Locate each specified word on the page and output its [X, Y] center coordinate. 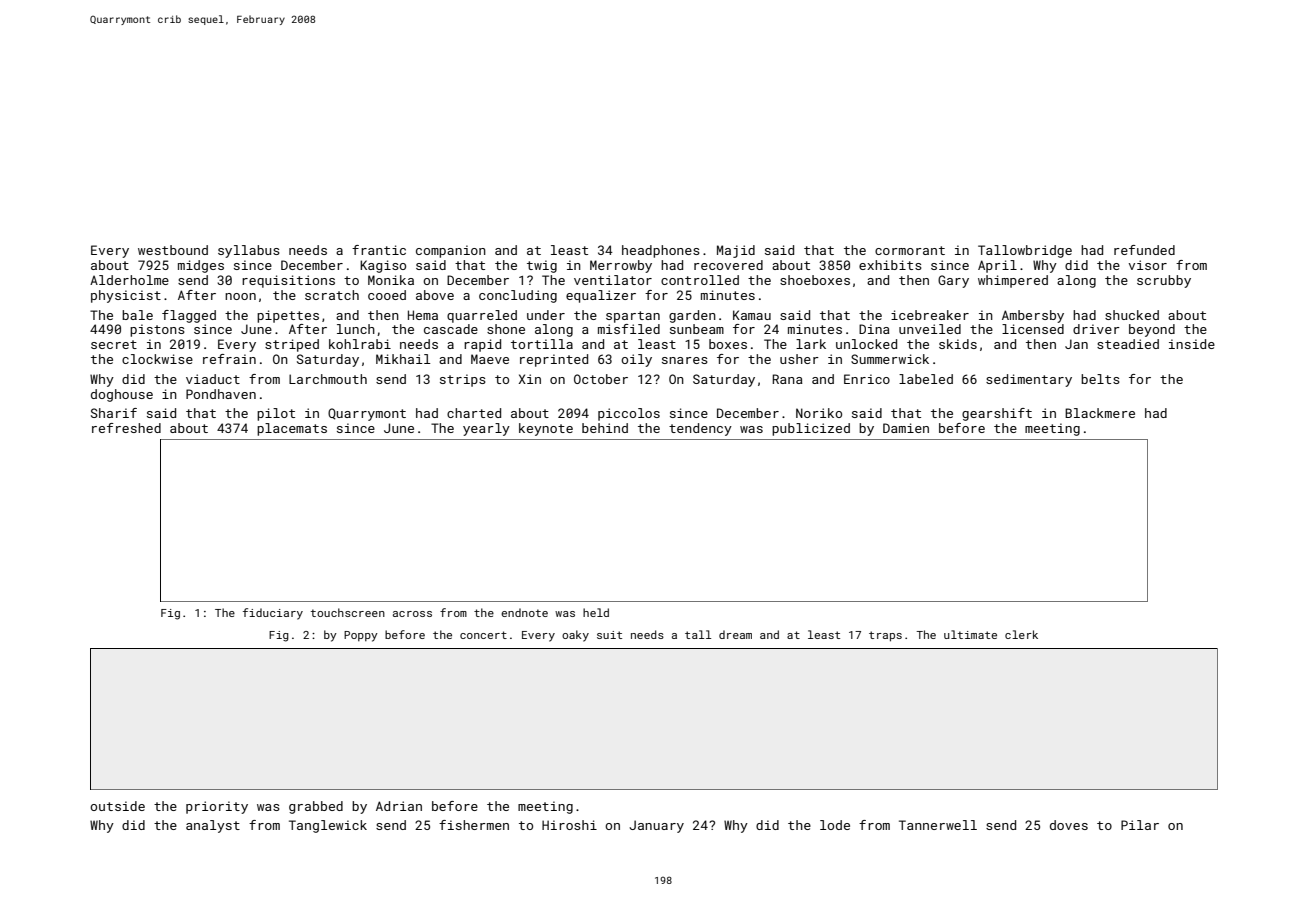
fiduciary [273, 614]
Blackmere [1100, 413]
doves [1069, 825]
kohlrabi [360, 344]
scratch [332, 295]
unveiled [930, 329]
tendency [700, 429]
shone [506, 329]
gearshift [997, 414]
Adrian [399, 806]
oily [636, 360]
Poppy [361, 636]
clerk [1021, 634]
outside [117, 806]
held [596, 612]
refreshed [126, 428]
